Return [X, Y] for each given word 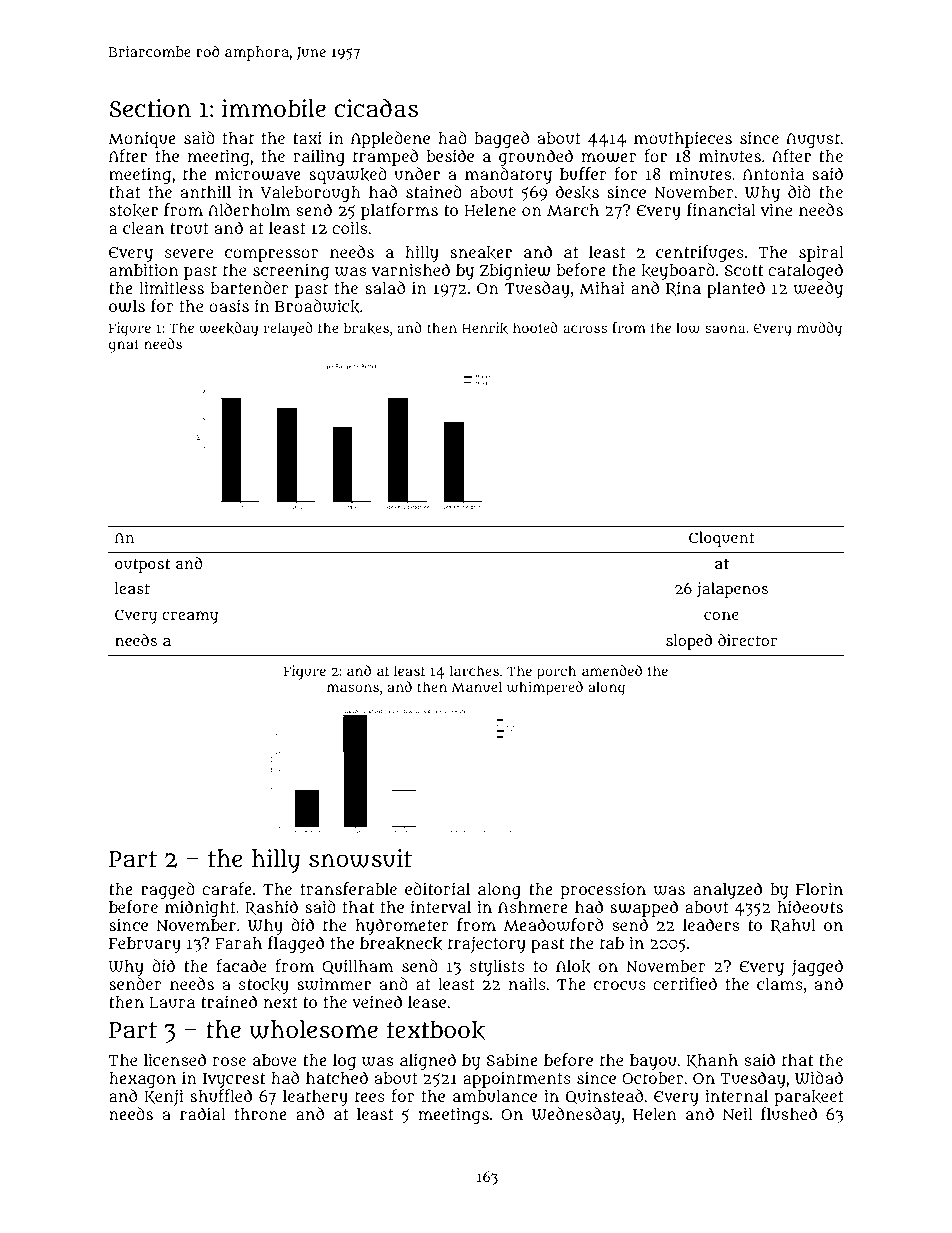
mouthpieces [683, 139]
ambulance [495, 1096]
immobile [274, 108]
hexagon [142, 1080]
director [747, 640]
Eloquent [722, 539]
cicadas [376, 108]
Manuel [477, 686]
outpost [142, 565]
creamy [190, 617]
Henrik [485, 328]
